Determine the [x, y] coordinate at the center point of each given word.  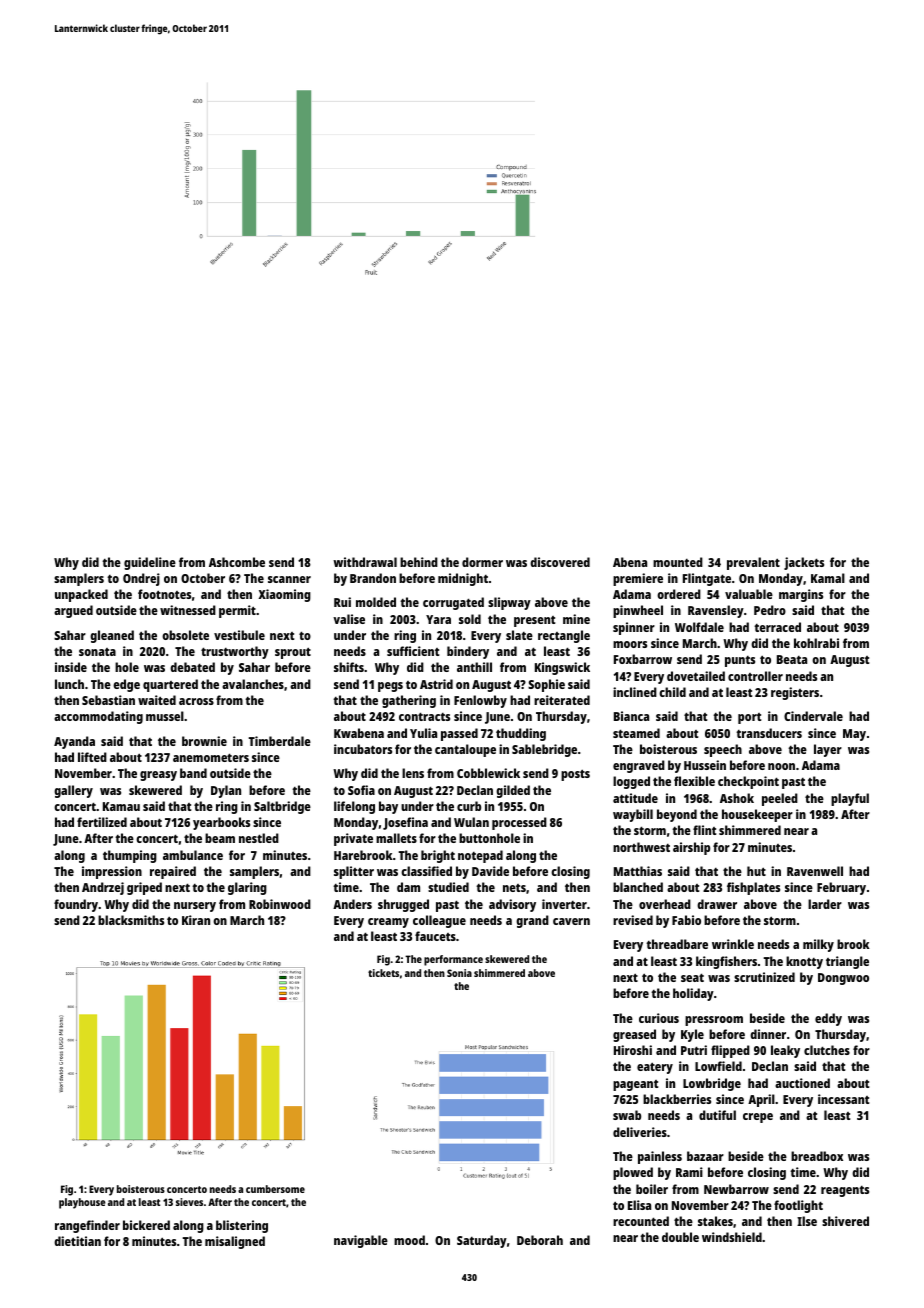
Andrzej [103, 888]
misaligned [235, 1242]
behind [419, 562]
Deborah [540, 1240]
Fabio [686, 920]
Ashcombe [237, 562]
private [353, 839]
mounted [678, 562]
